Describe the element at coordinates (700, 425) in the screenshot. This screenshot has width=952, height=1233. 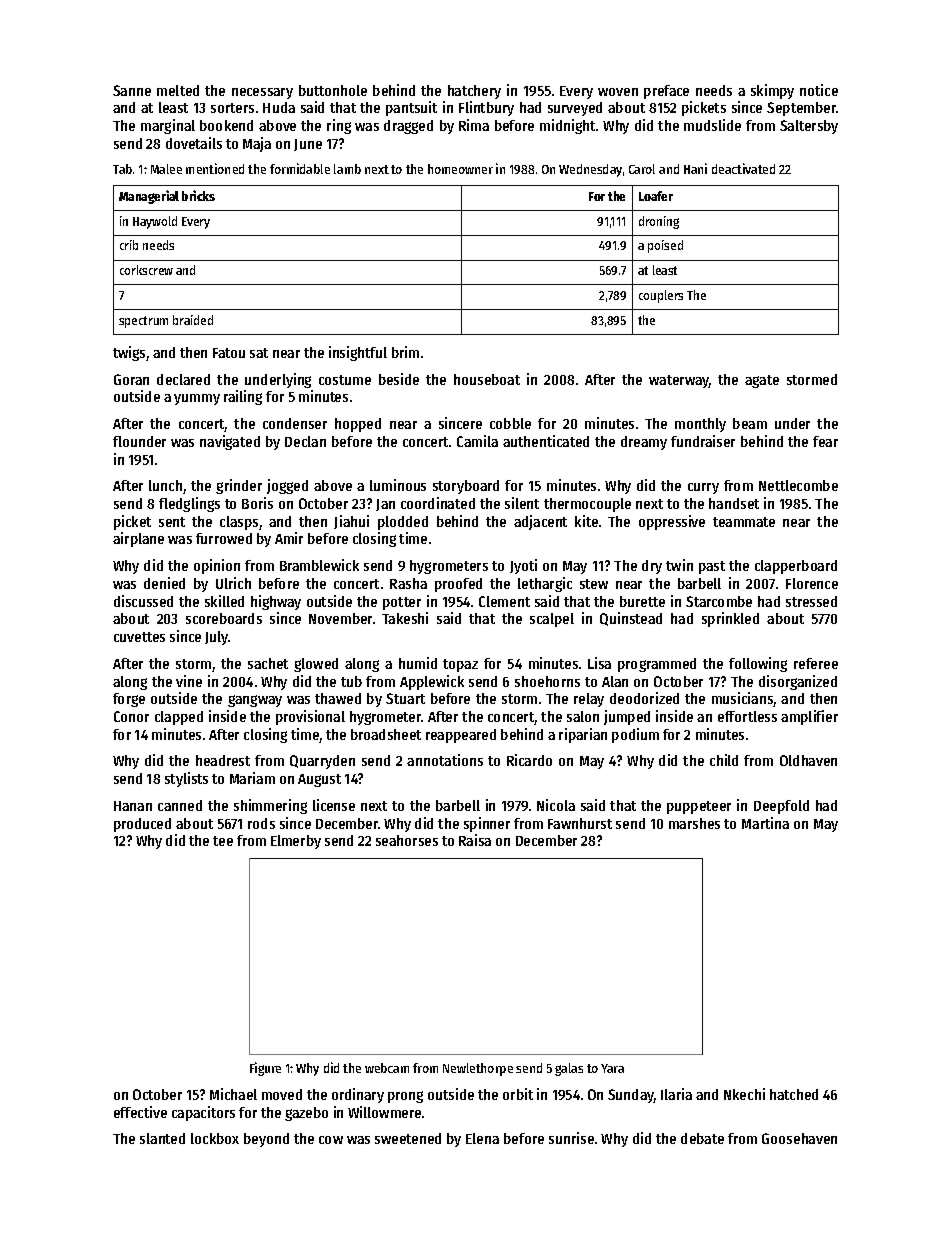
I see `monthly` at that location.
